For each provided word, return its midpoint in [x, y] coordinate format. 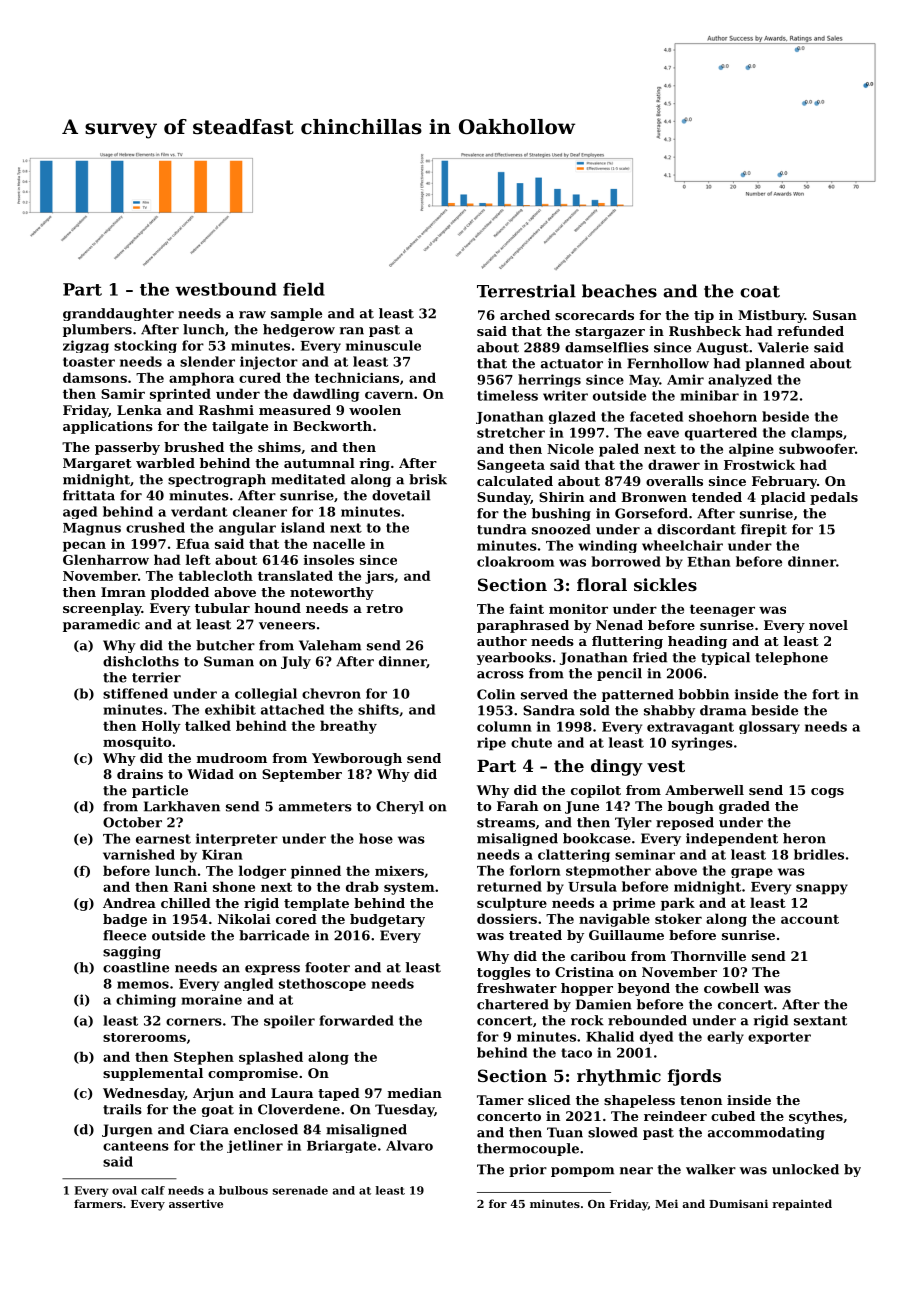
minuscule [383, 345]
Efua [193, 543]
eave [663, 434]
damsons [95, 377]
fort [826, 694]
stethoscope [322, 984]
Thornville [708, 956]
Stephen [204, 1058]
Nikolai [244, 919]
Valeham [330, 645]
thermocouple [528, 1149]
